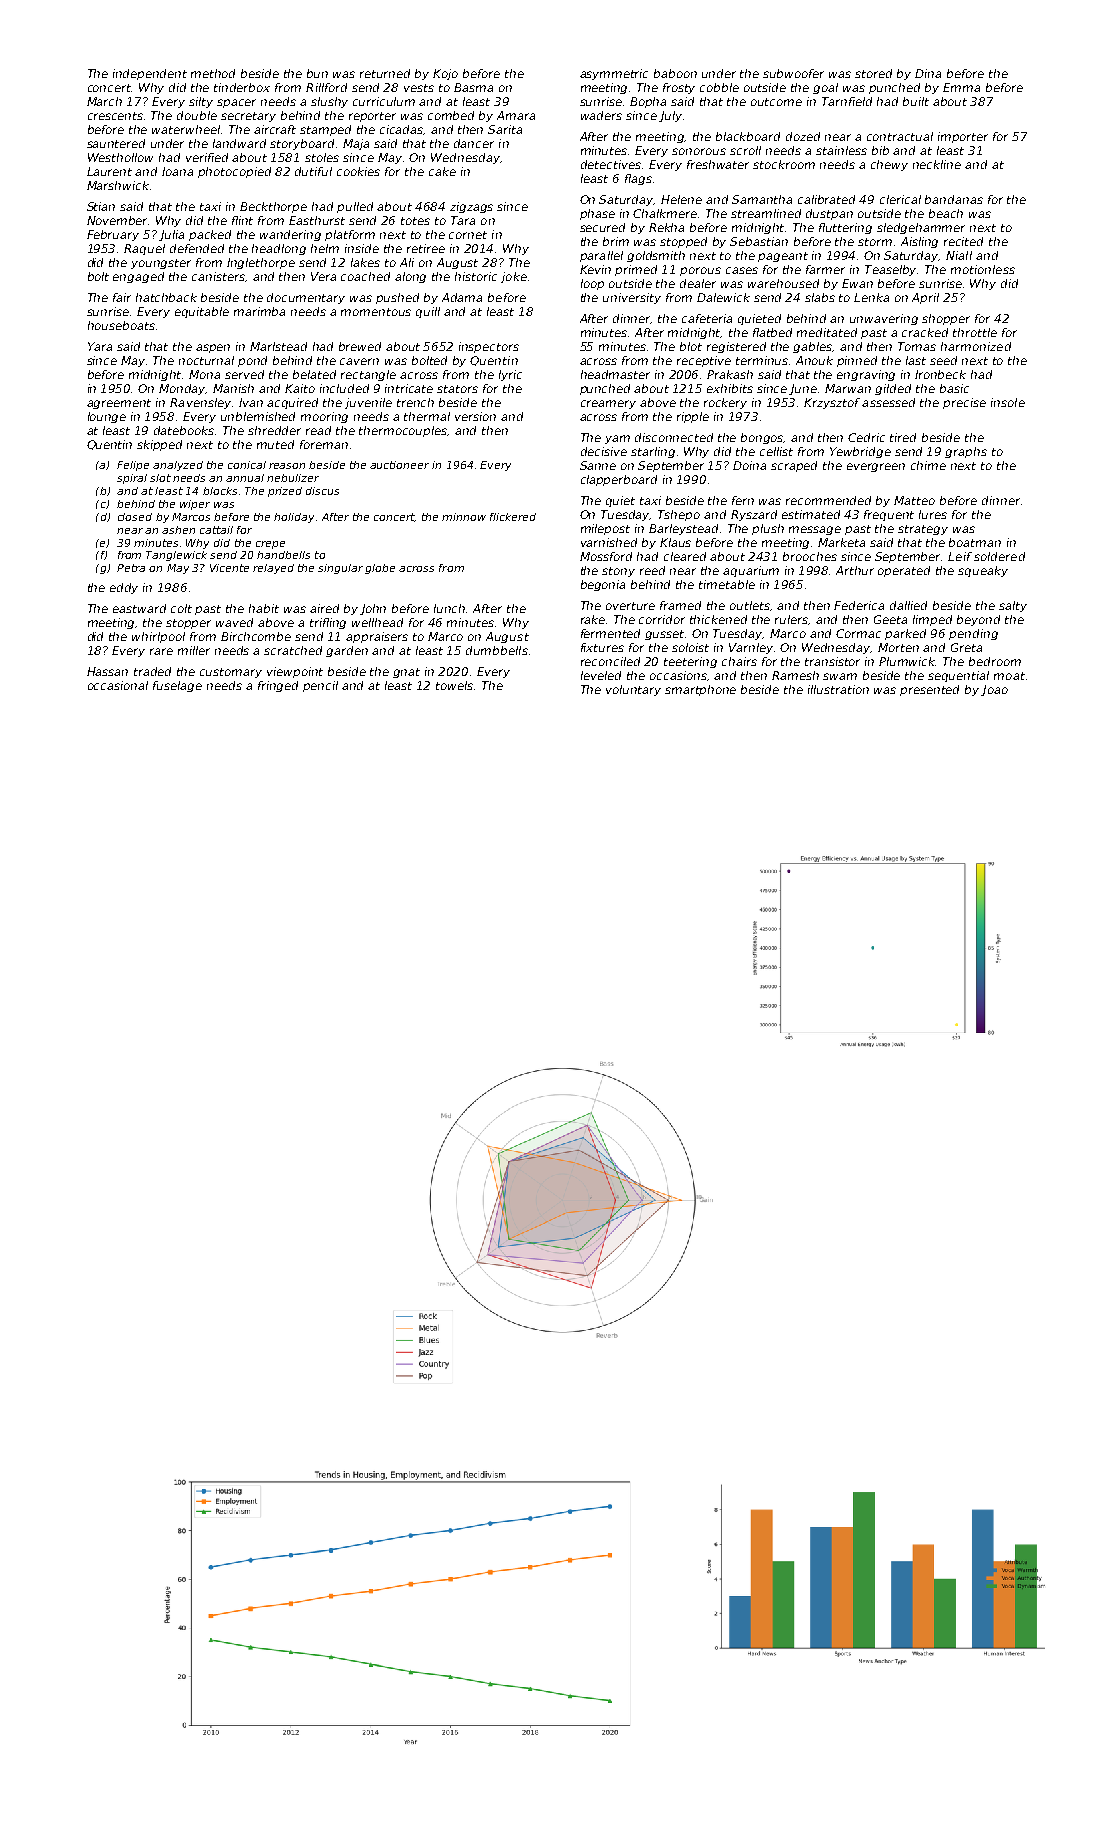 Image resolution: width=1117 pixels, height=1840 pixels. What do you see at coordinates (177, 171) in the image?
I see `Ioana` at bounding box center [177, 171].
